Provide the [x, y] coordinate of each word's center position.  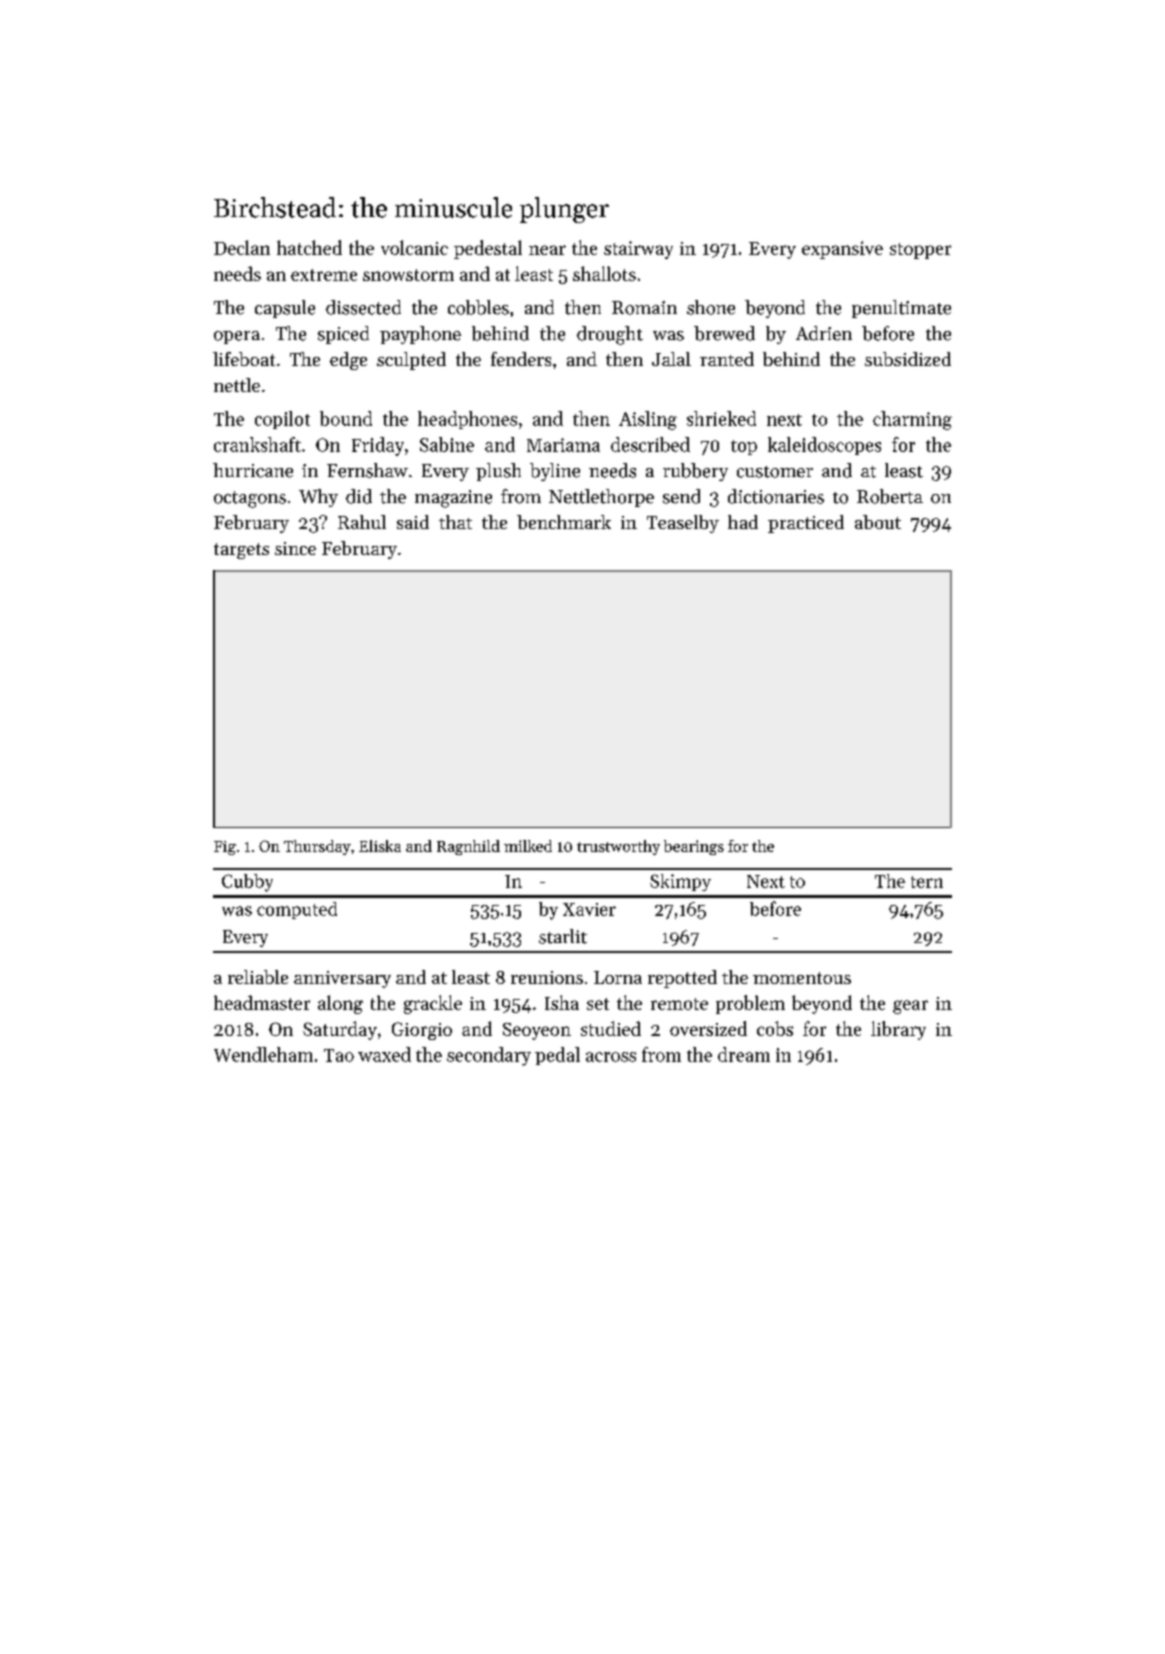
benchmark [564, 522]
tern [927, 882]
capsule [285, 309]
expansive [842, 250]
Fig [225, 848]
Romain [644, 308]
